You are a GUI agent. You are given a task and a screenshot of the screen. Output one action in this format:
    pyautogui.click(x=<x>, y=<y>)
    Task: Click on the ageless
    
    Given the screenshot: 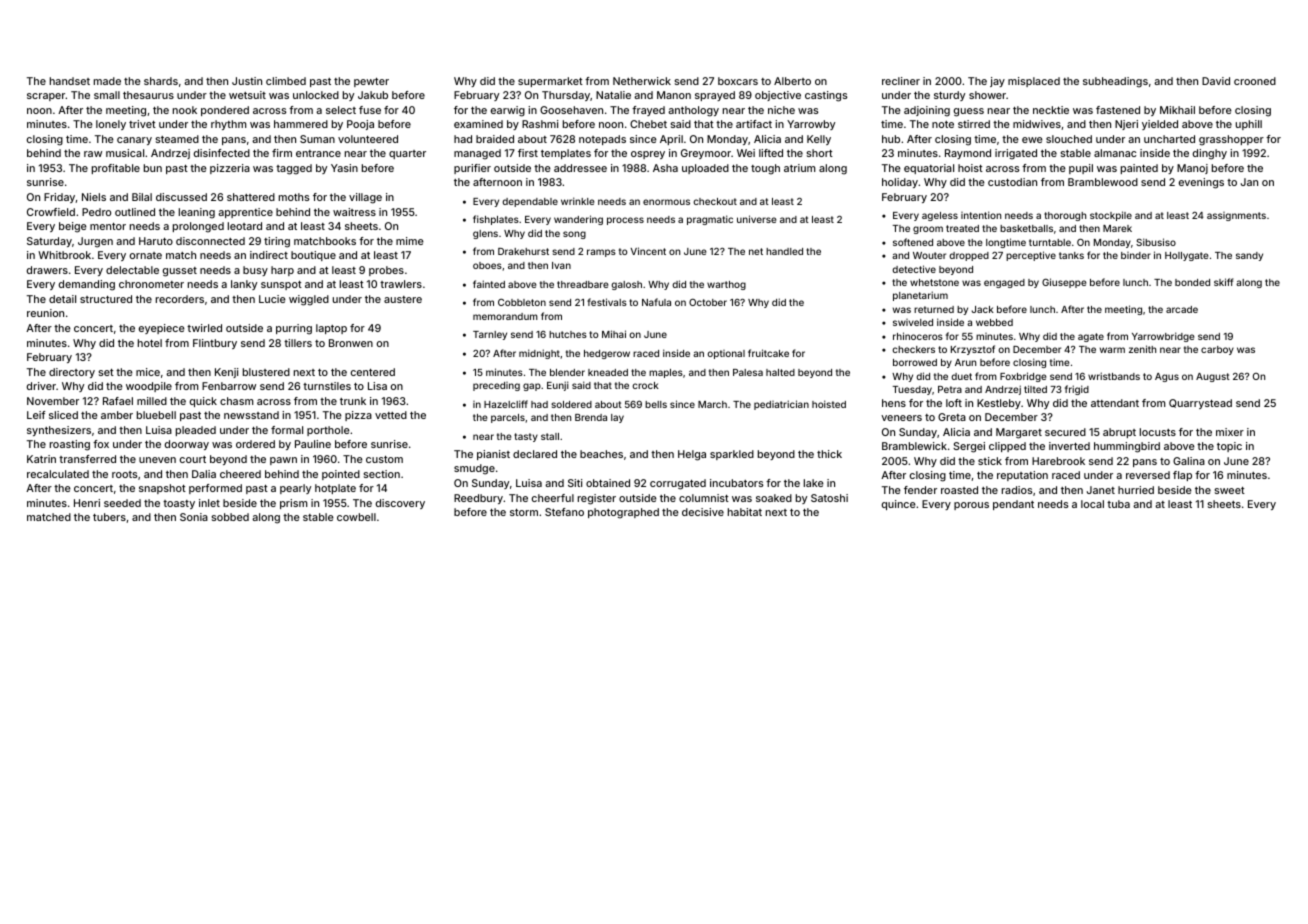 What is the action you would take?
    pyautogui.click(x=940, y=216)
